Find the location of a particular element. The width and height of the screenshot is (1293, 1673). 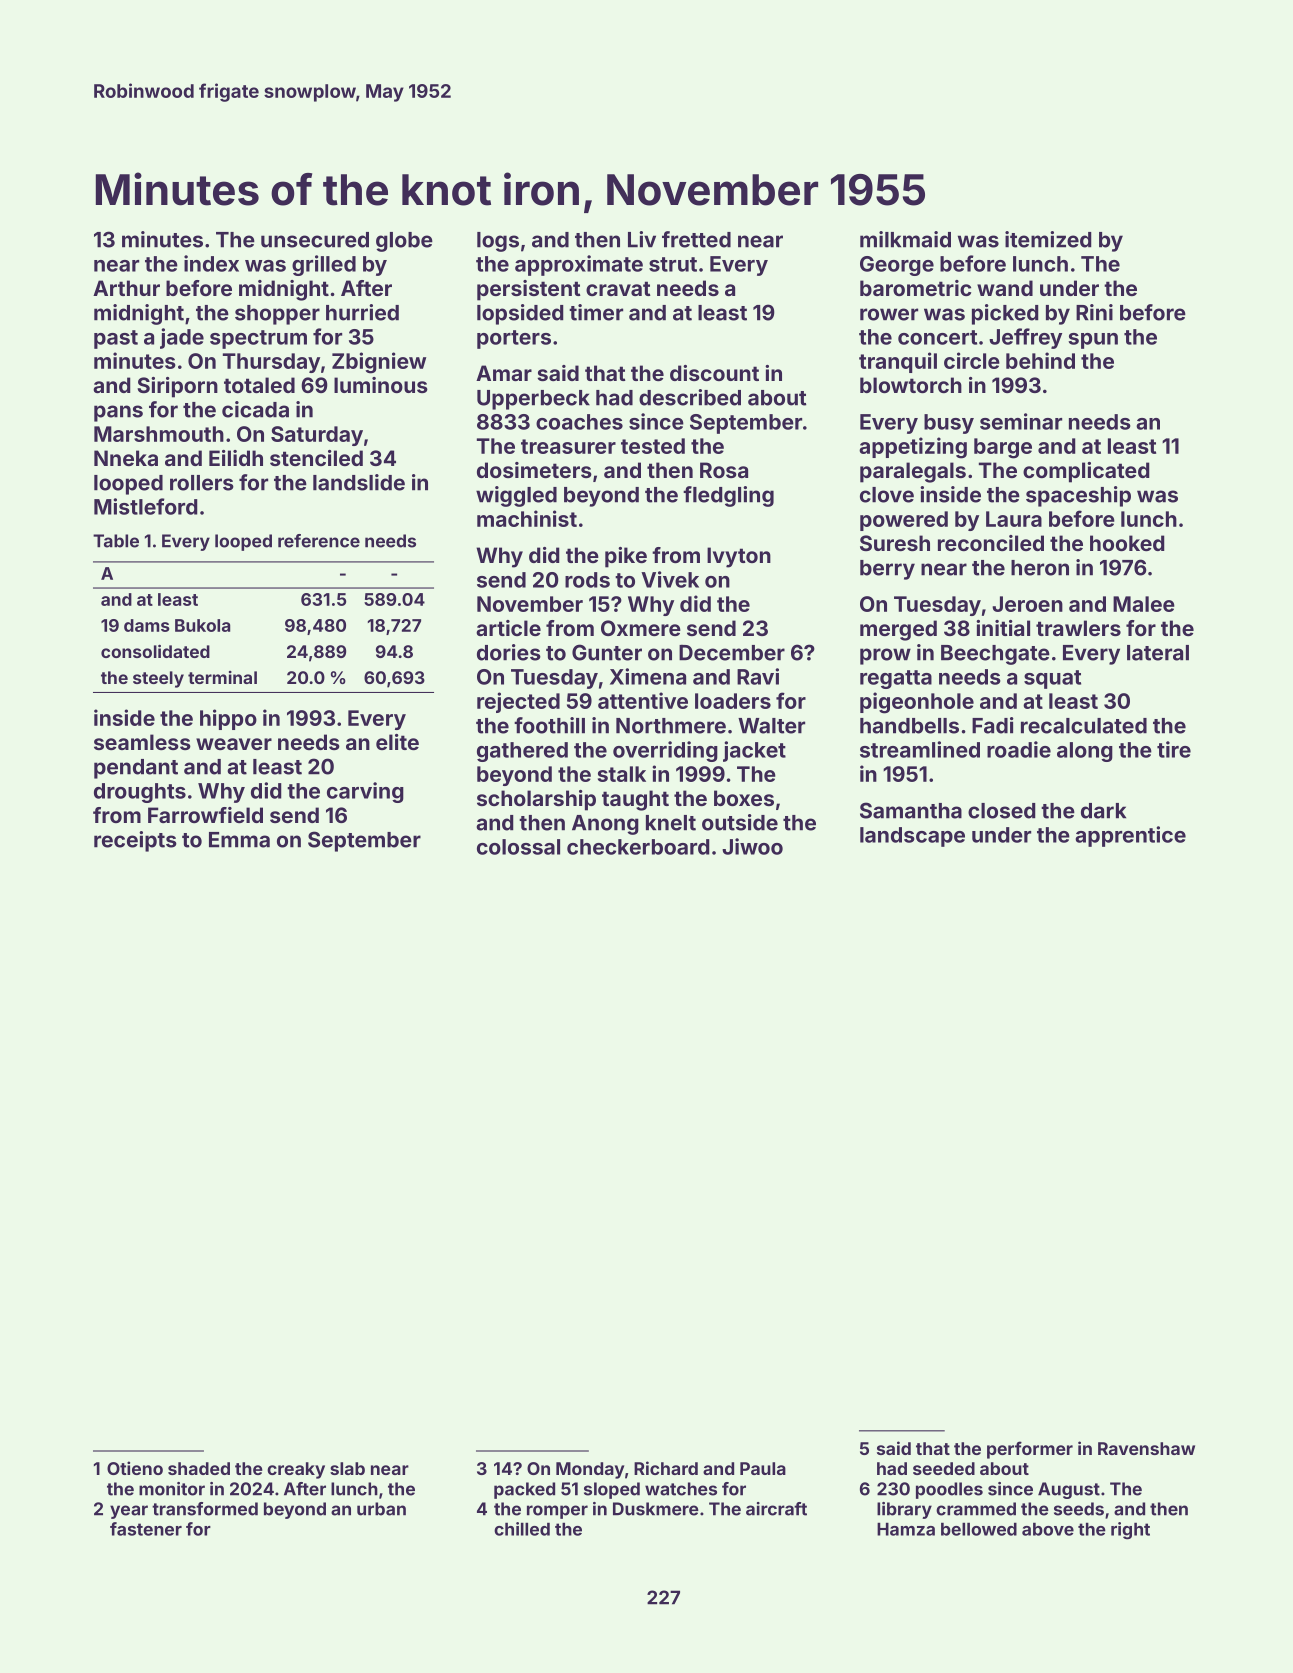

apprentice is located at coordinates (1130, 836).
